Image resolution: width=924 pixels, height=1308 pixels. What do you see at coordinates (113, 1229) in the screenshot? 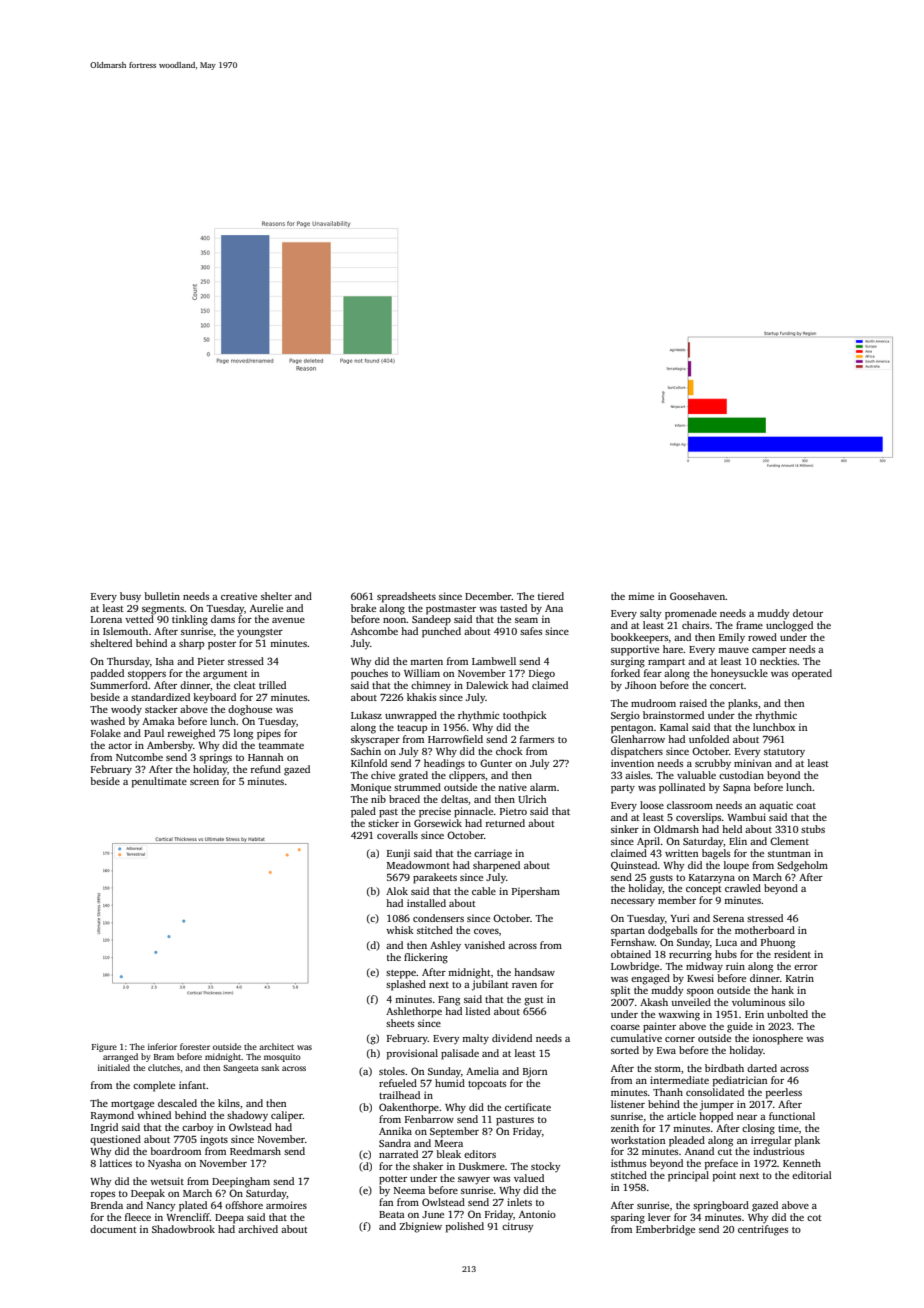
I see `document` at bounding box center [113, 1229].
